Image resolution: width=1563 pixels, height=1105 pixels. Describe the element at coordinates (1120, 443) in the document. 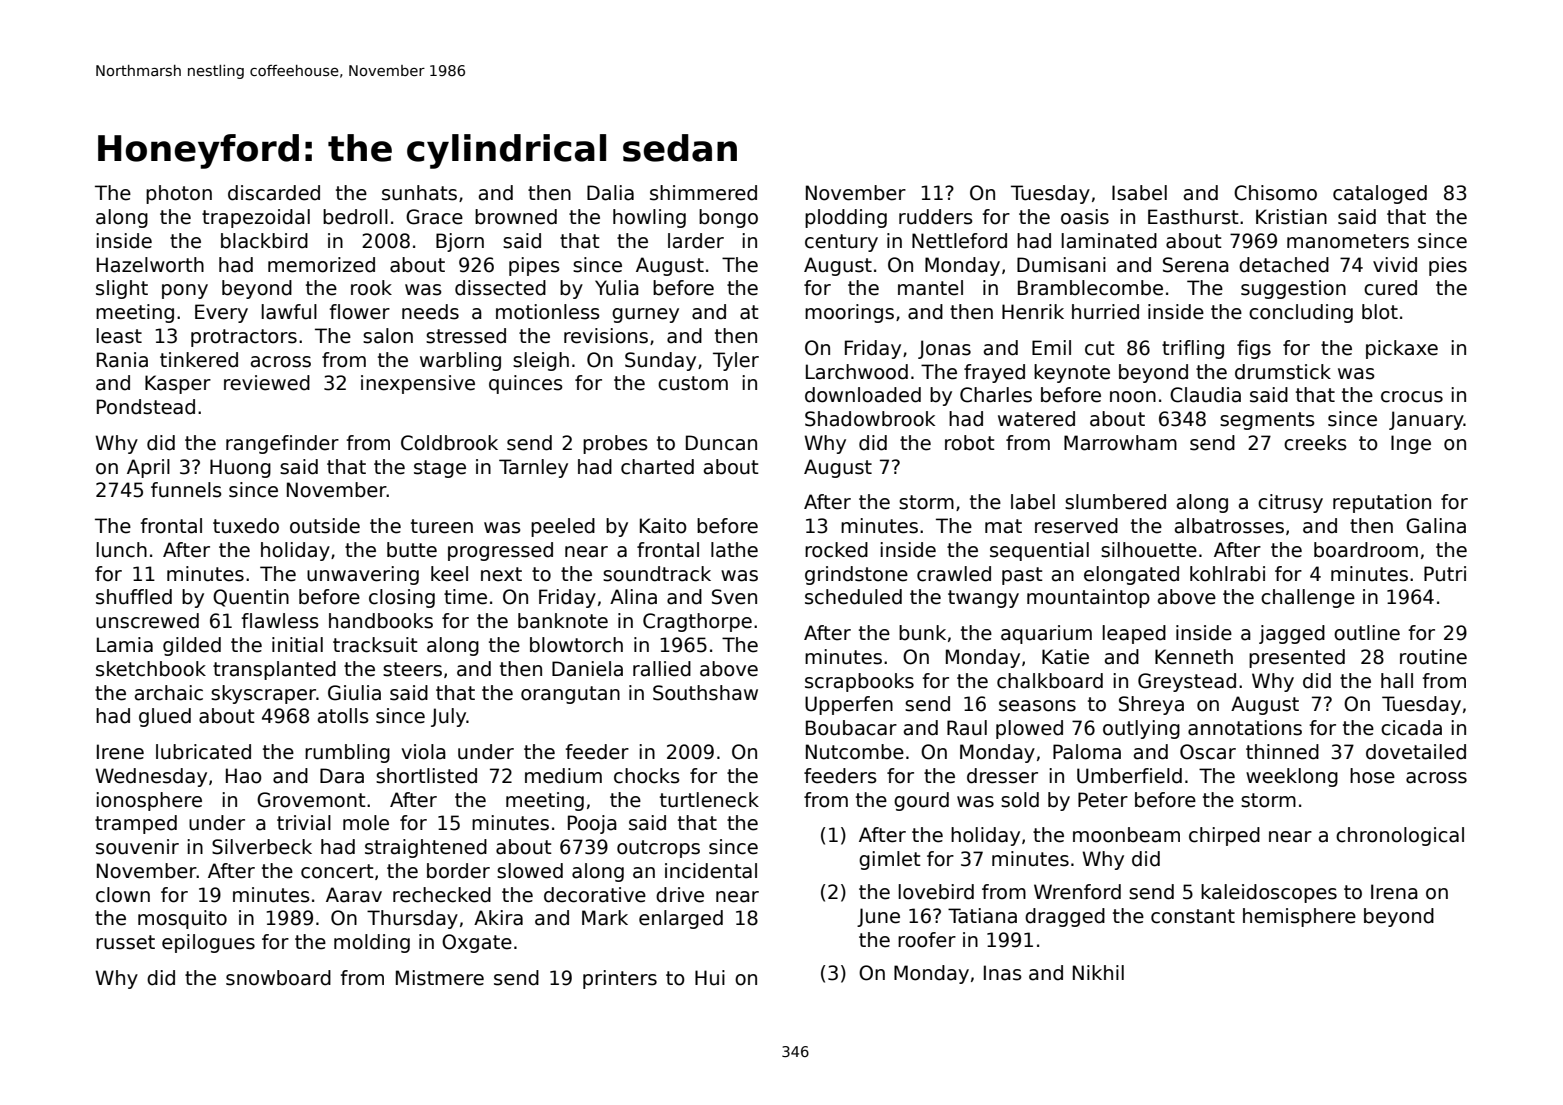

I see `Marrowham` at that location.
